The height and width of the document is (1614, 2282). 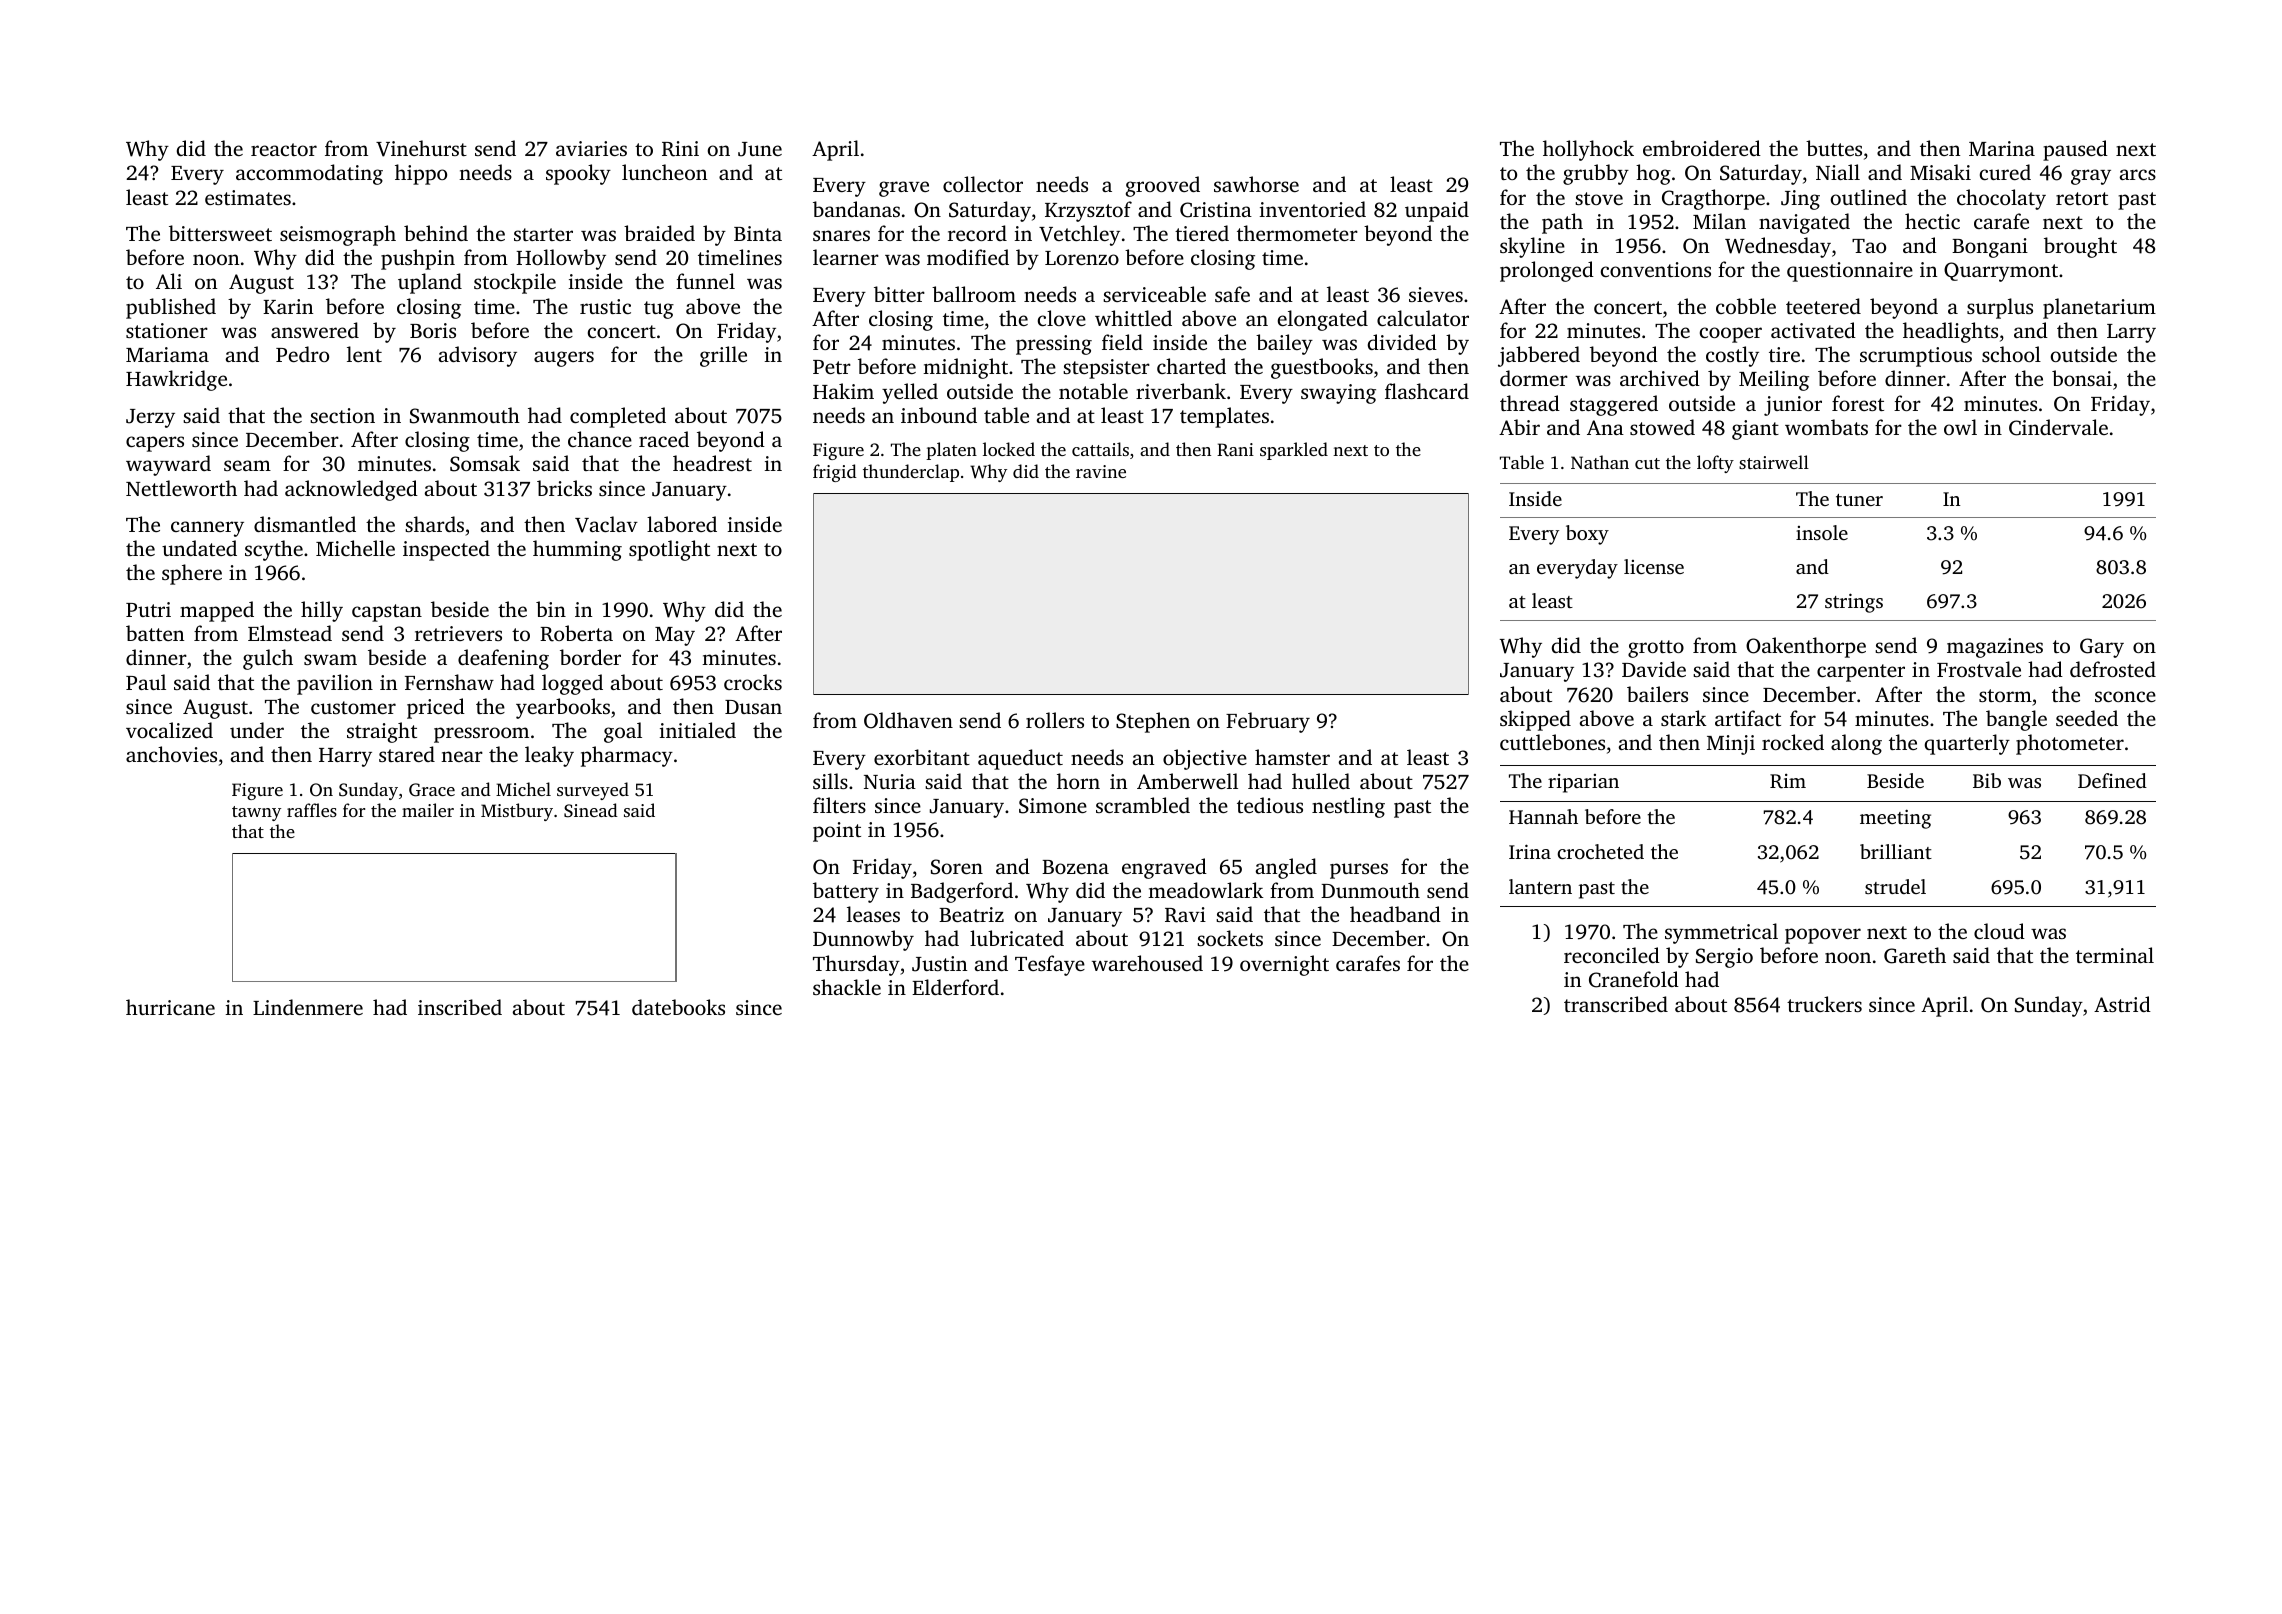 I want to click on platen, so click(x=951, y=451).
